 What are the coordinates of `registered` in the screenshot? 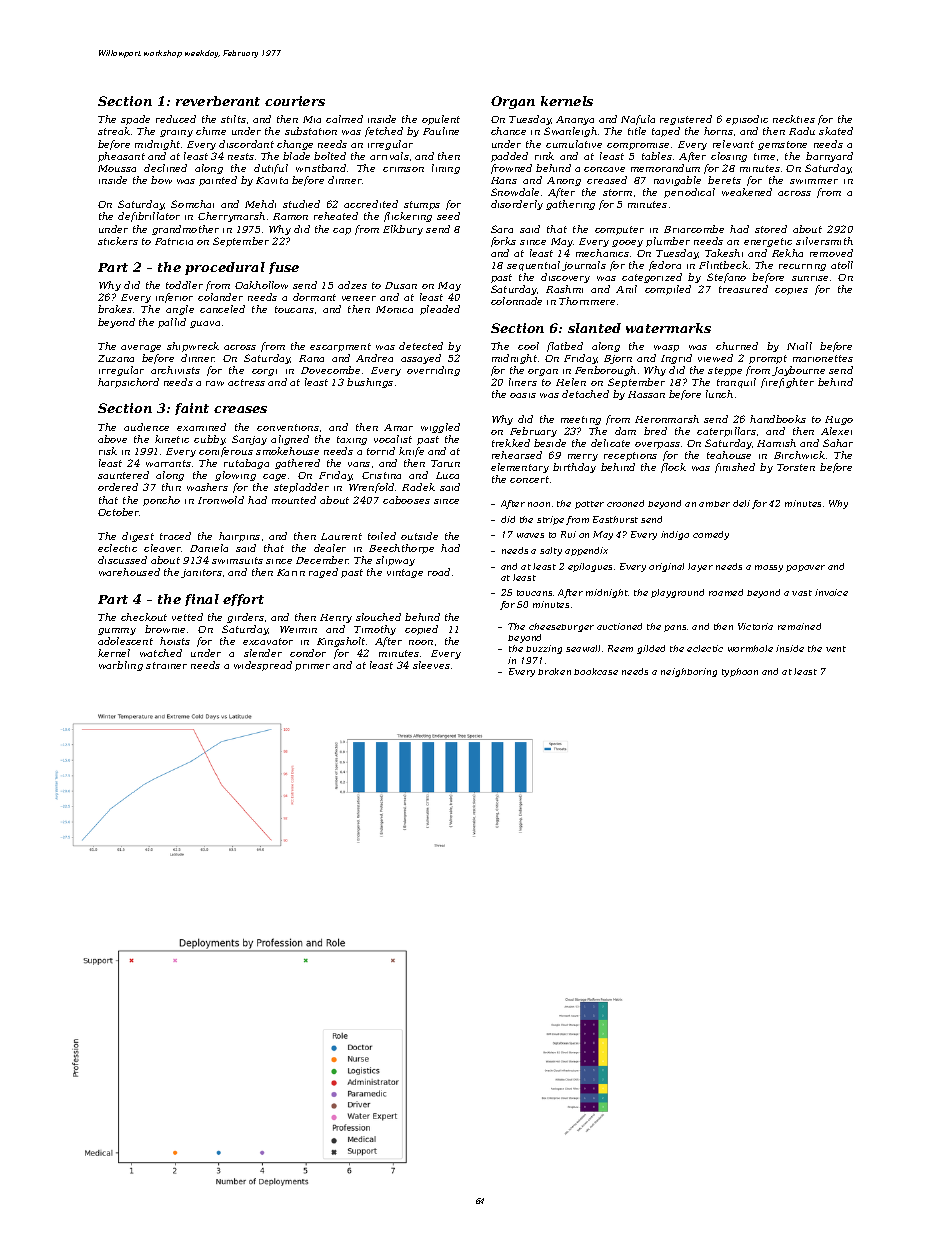 It's located at (686, 120).
